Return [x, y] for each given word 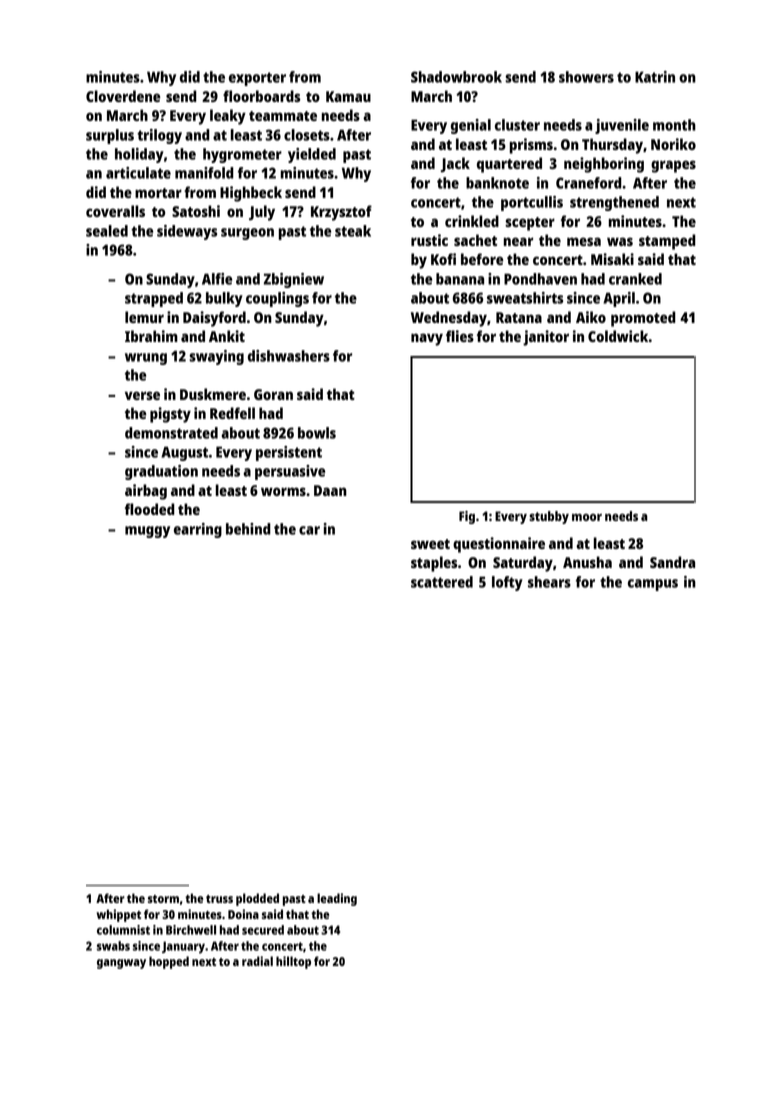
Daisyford [214, 319]
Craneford [589, 183]
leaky [228, 117]
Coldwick [618, 336]
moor [587, 517]
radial [257, 961]
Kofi [443, 259]
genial [471, 126]
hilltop [293, 962]
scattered [442, 582]
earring [198, 530]
